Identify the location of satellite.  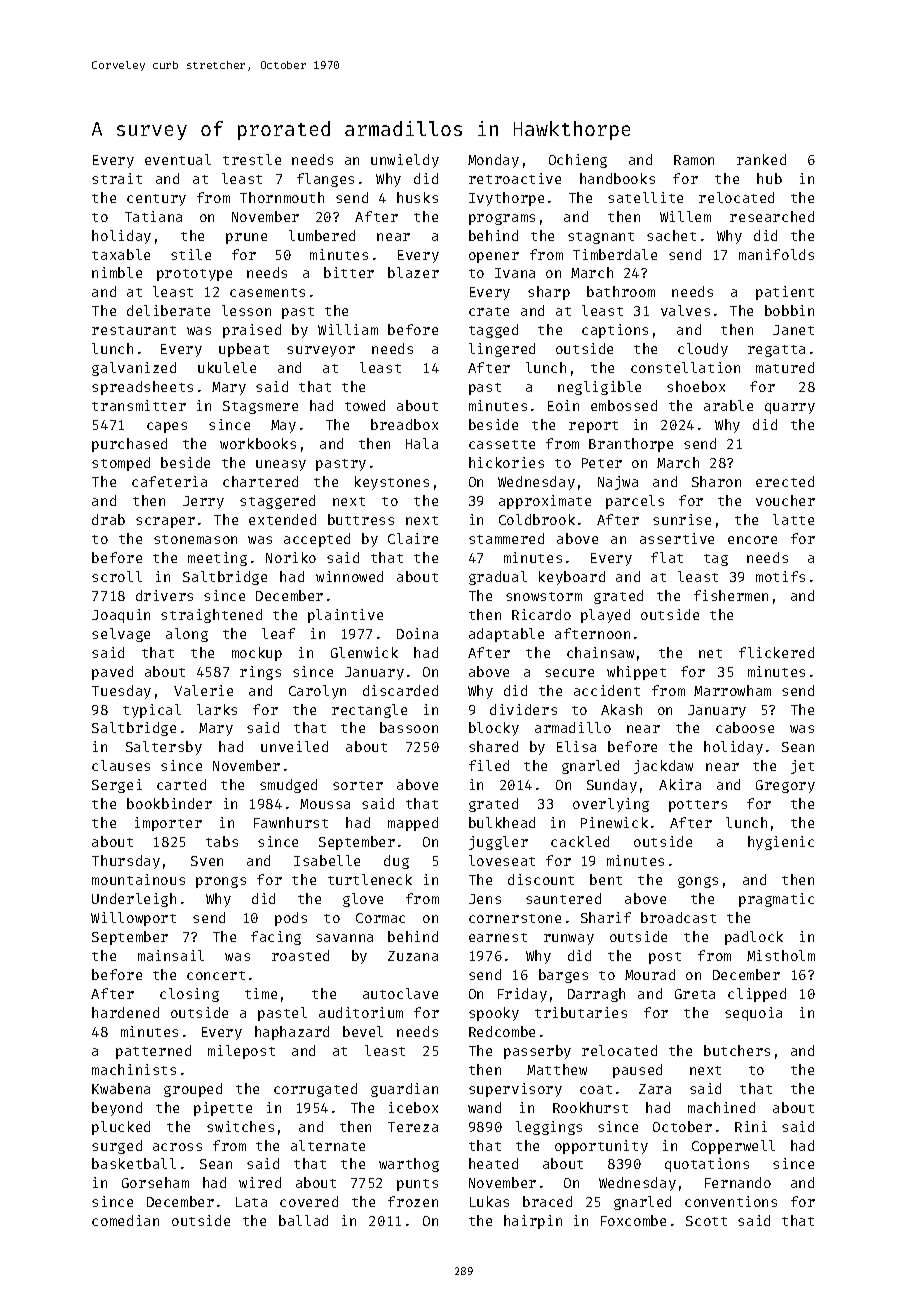
(645, 197).
